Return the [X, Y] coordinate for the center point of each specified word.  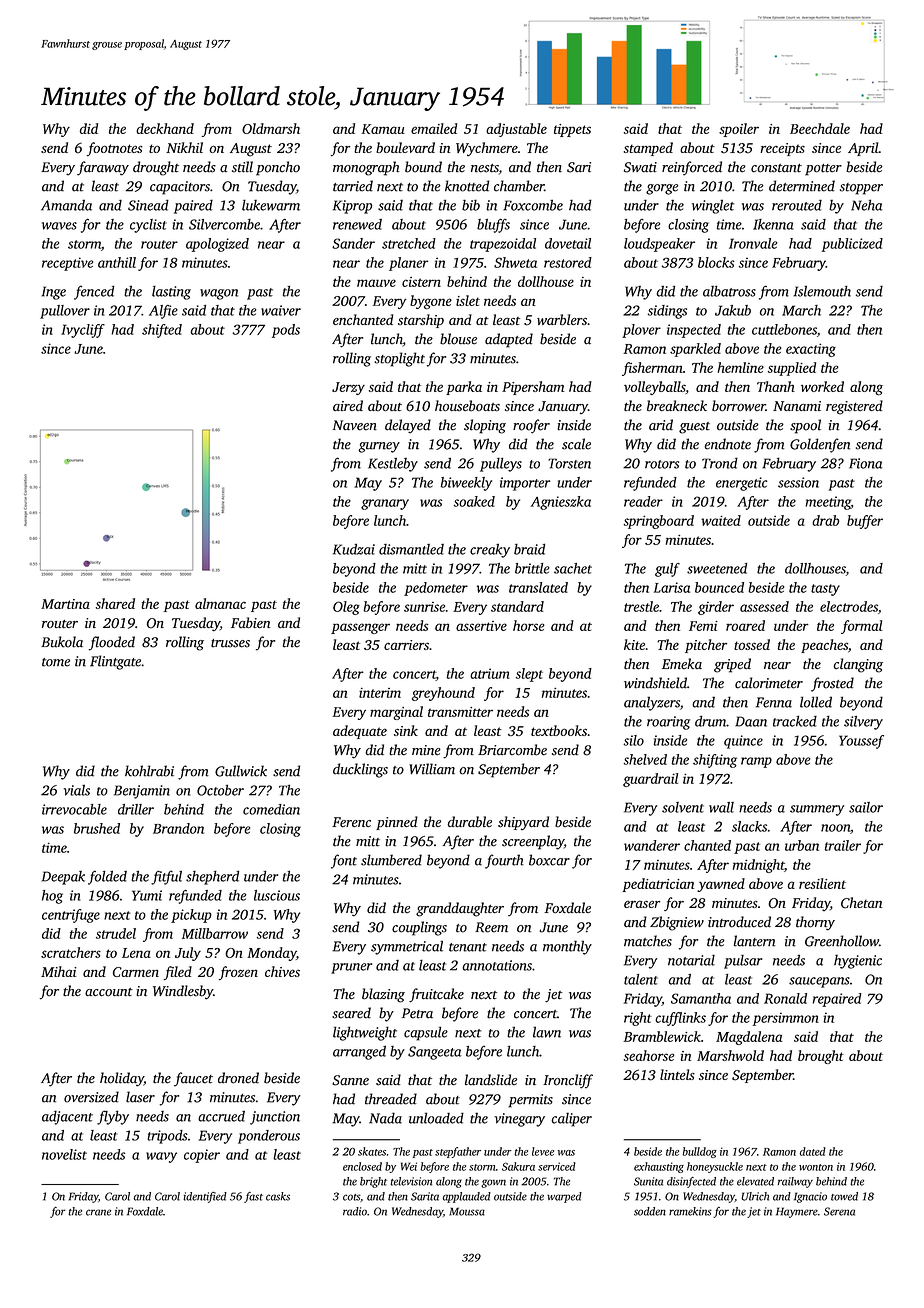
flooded [112, 643]
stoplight [399, 359]
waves [59, 226]
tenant [468, 947]
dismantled [411, 549]
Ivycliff [83, 331]
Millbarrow [215, 933]
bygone [431, 302]
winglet [713, 206]
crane [98, 1212]
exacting [811, 350]
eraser [642, 904]
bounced [719, 587]
